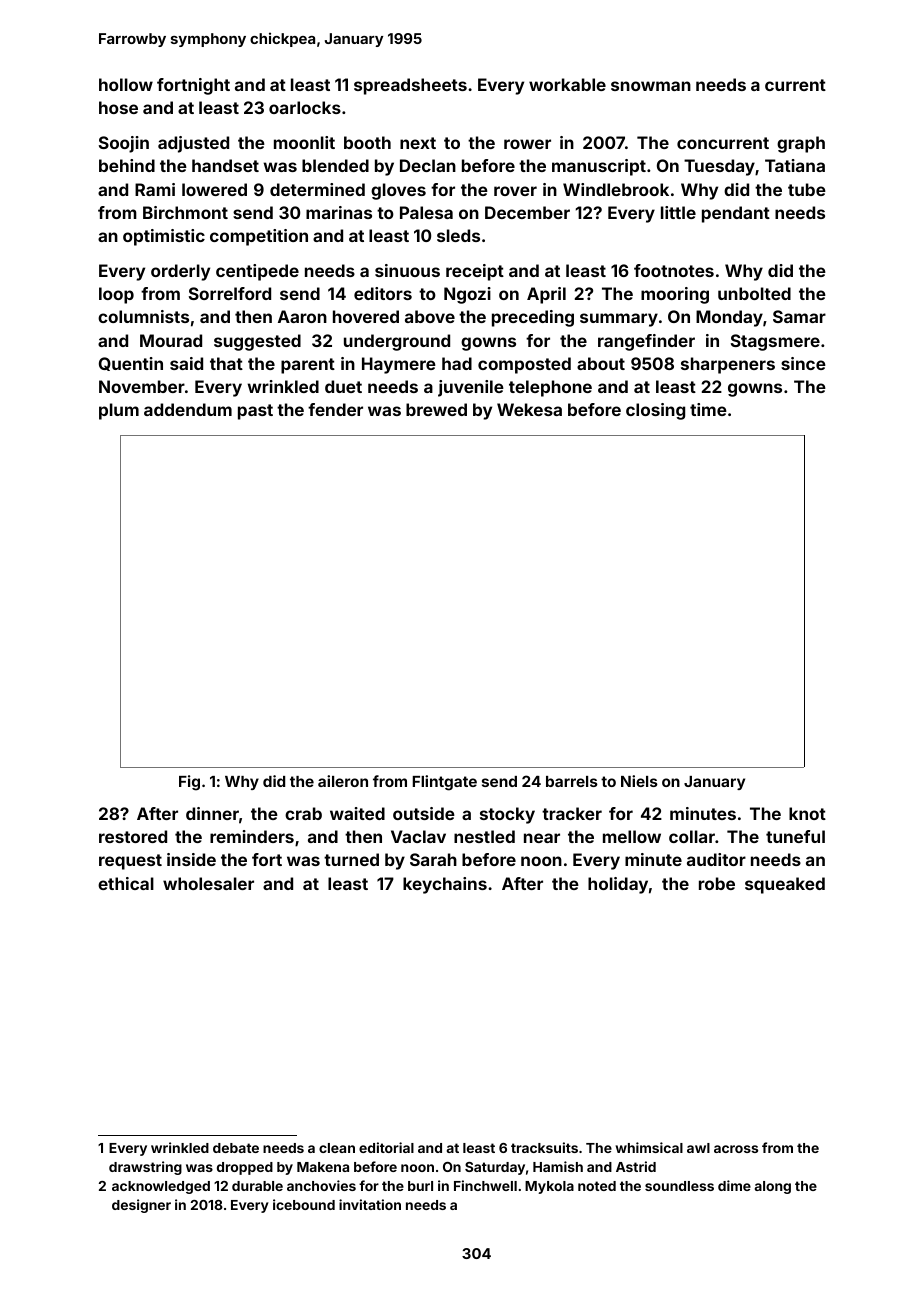 The height and width of the screenshot is (1308, 924). What do you see at coordinates (189, 783) in the screenshot?
I see `Fig` at bounding box center [189, 783].
